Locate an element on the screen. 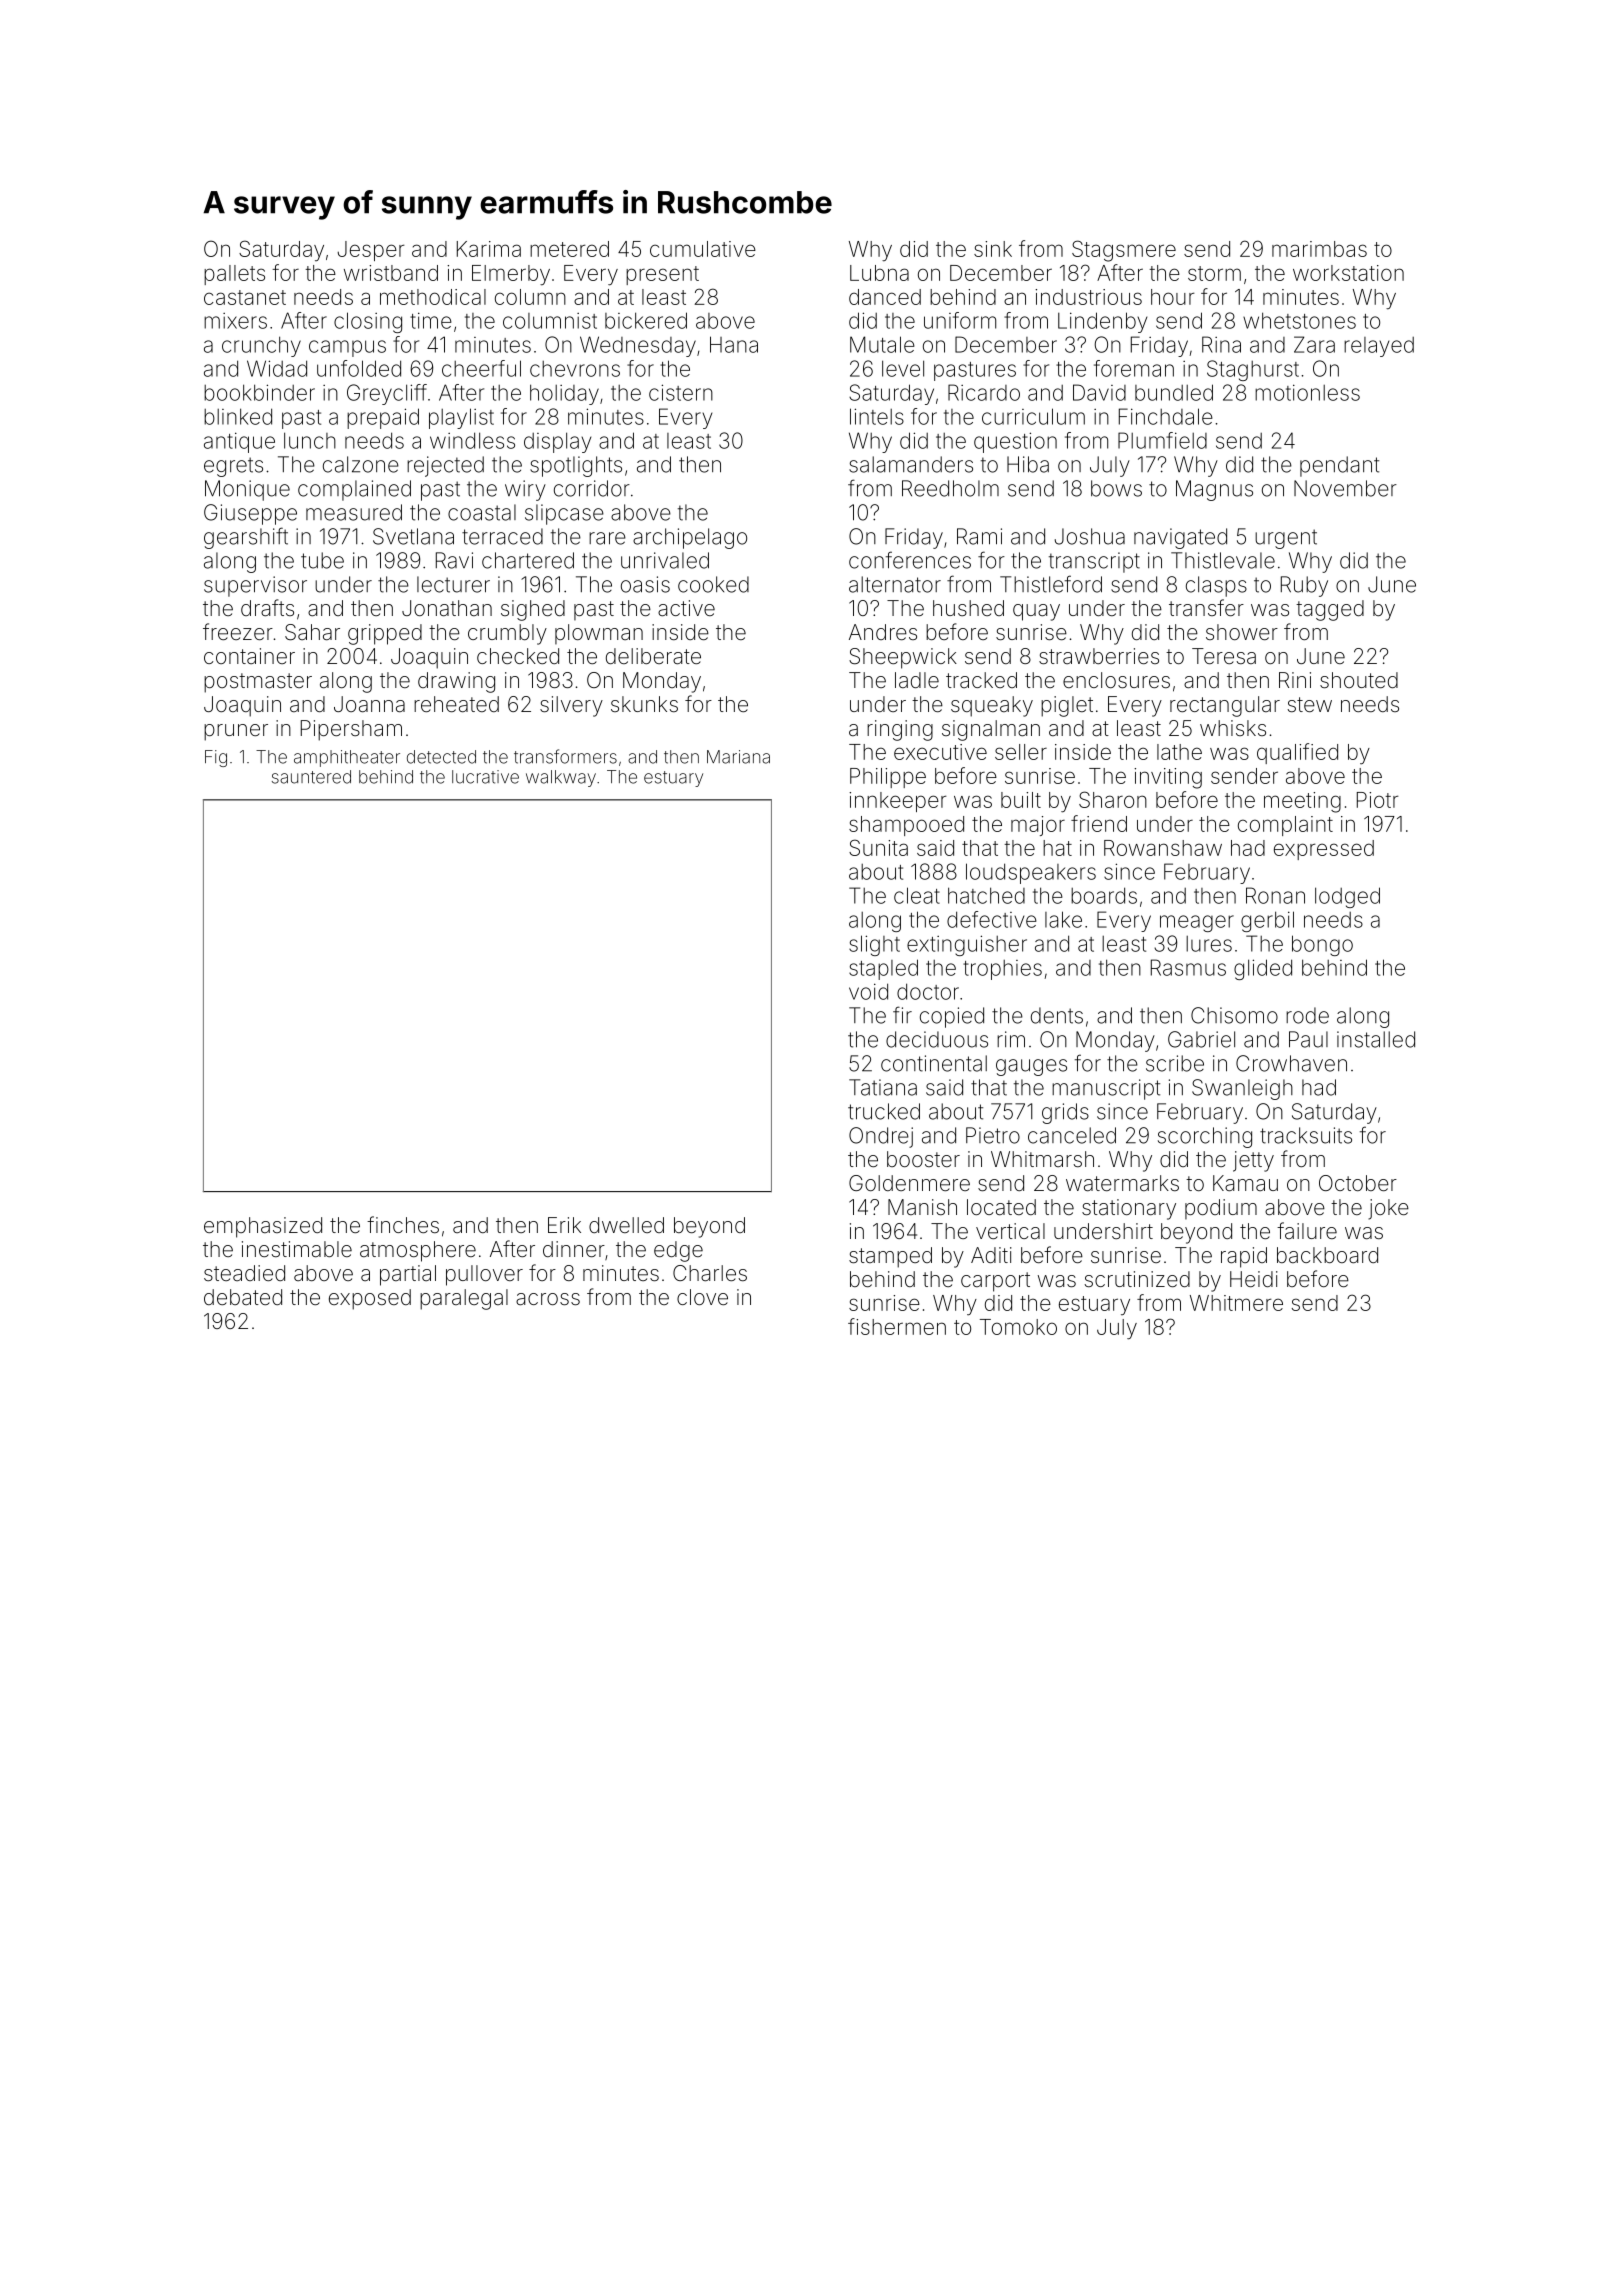  marimbas is located at coordinates (1319, 249).
